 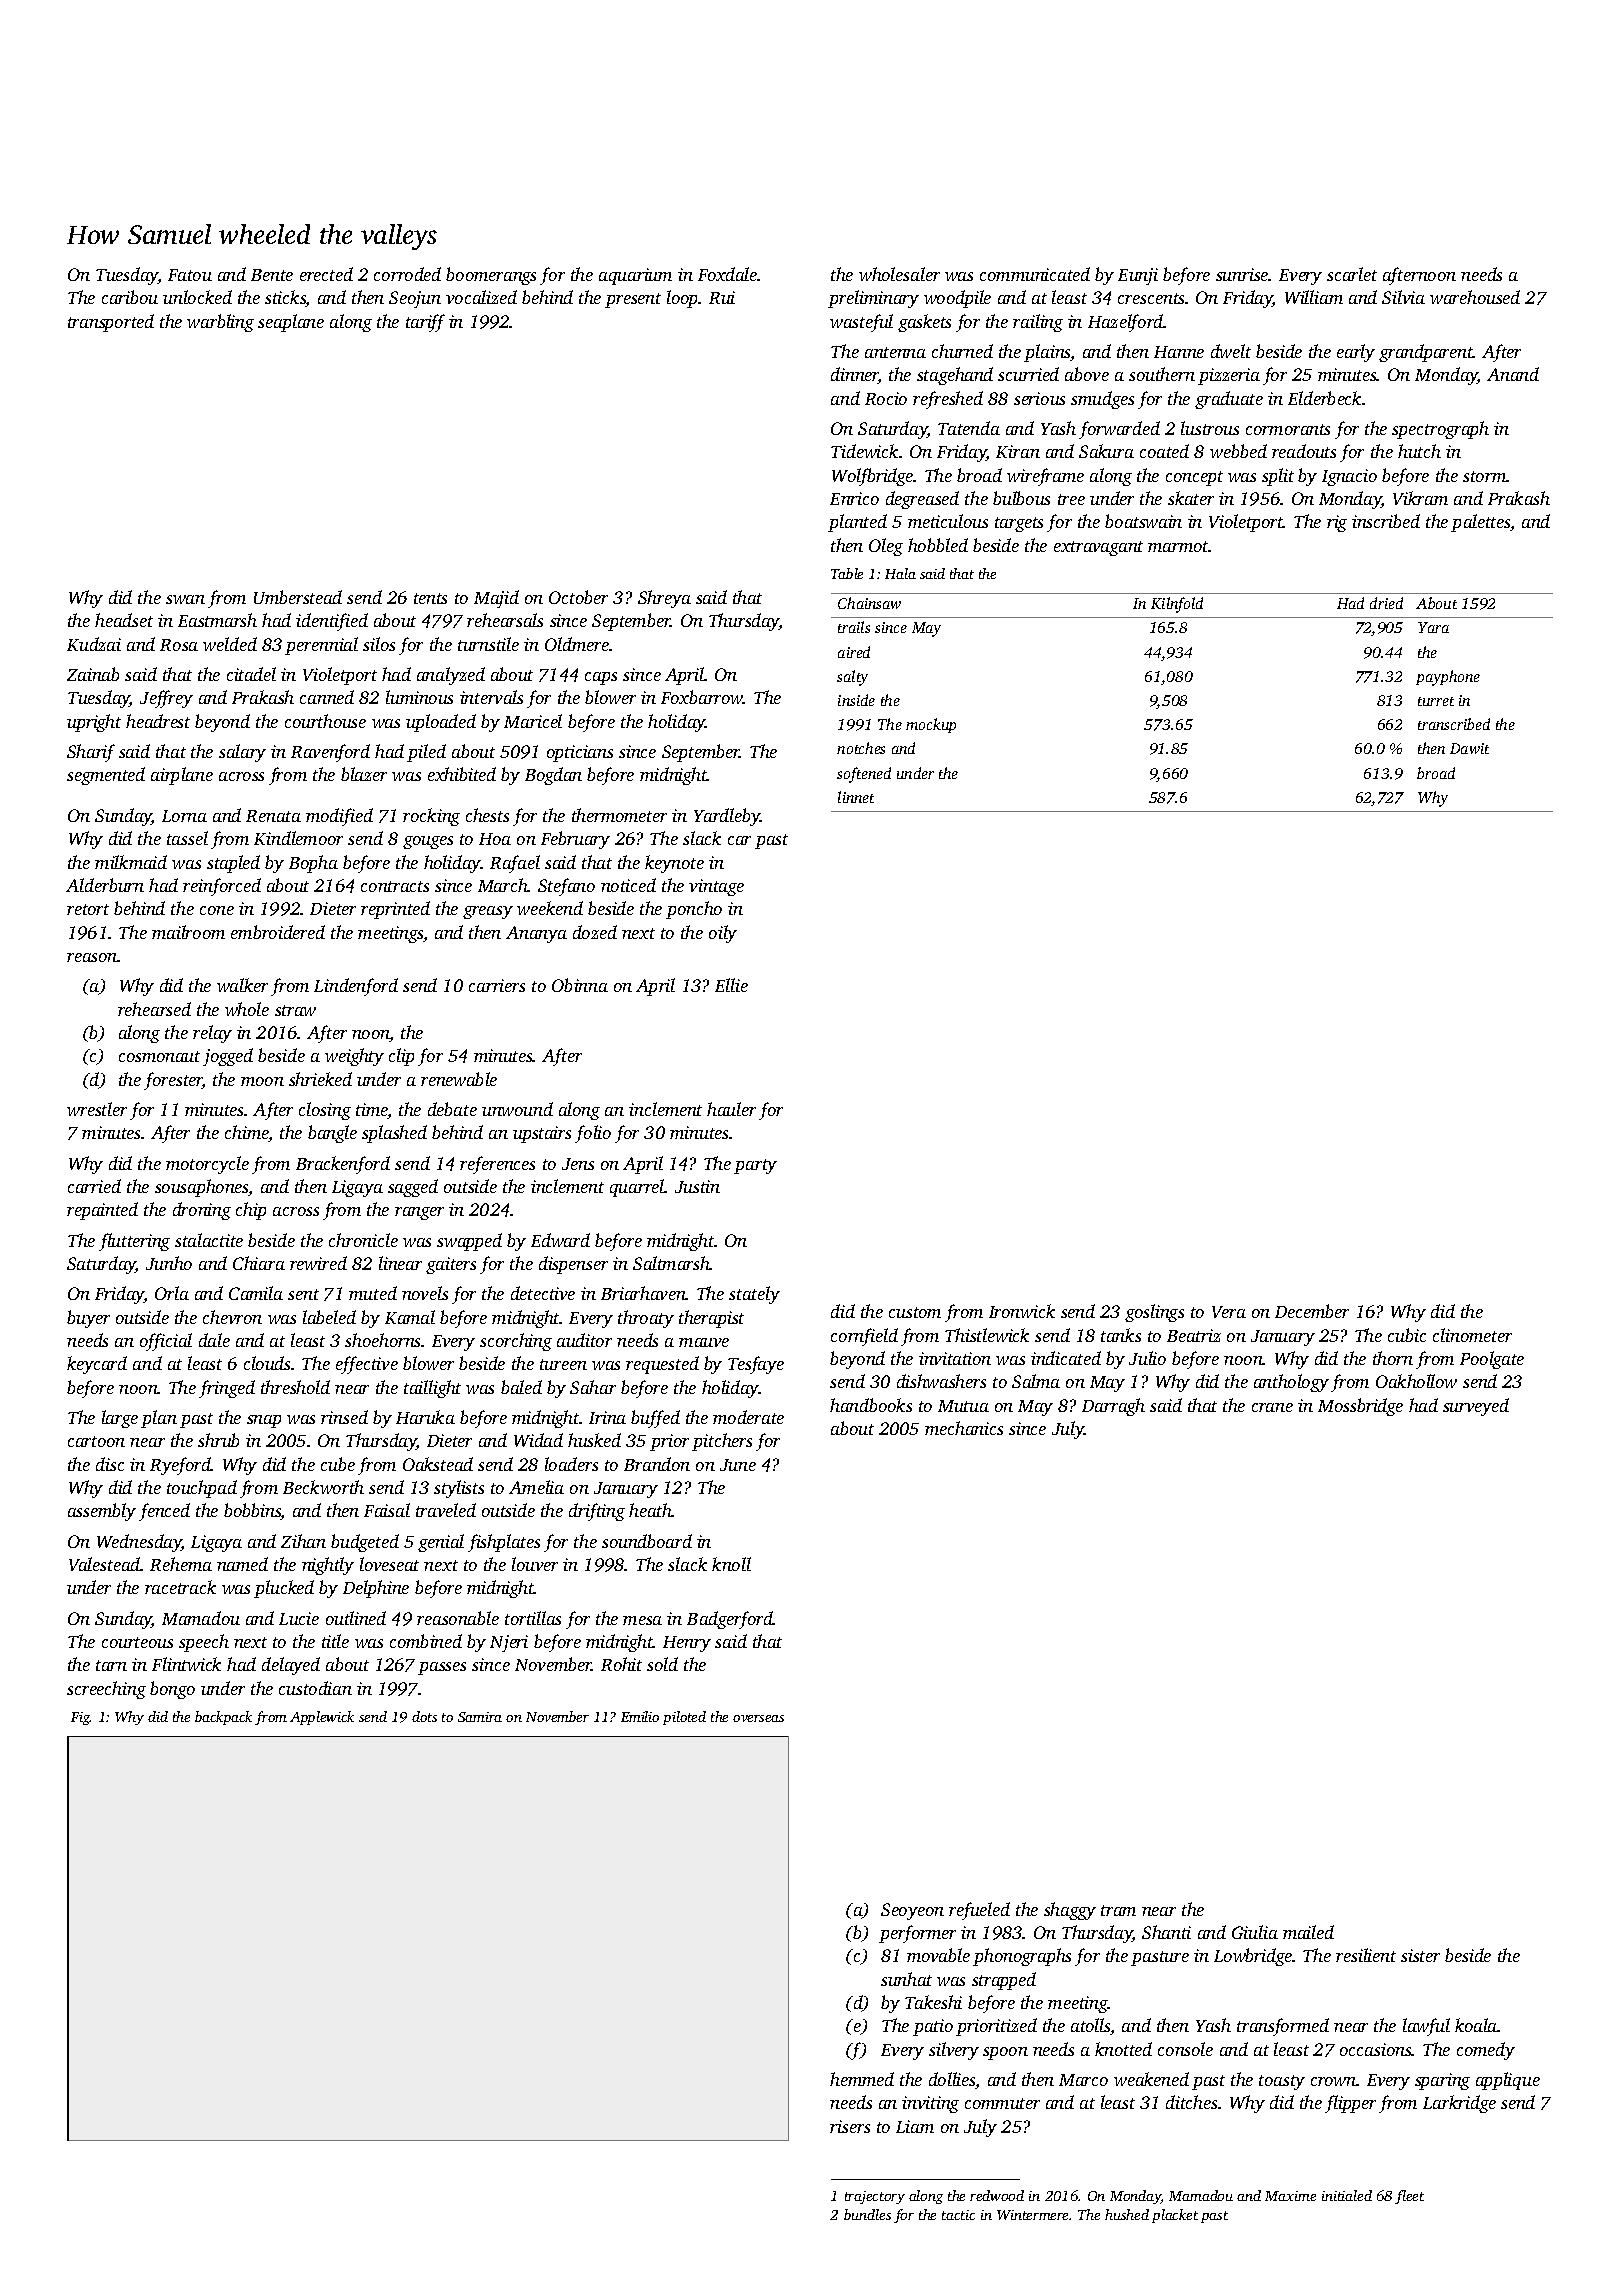 I want to click on Ellie, so click(x=731, y=985).
